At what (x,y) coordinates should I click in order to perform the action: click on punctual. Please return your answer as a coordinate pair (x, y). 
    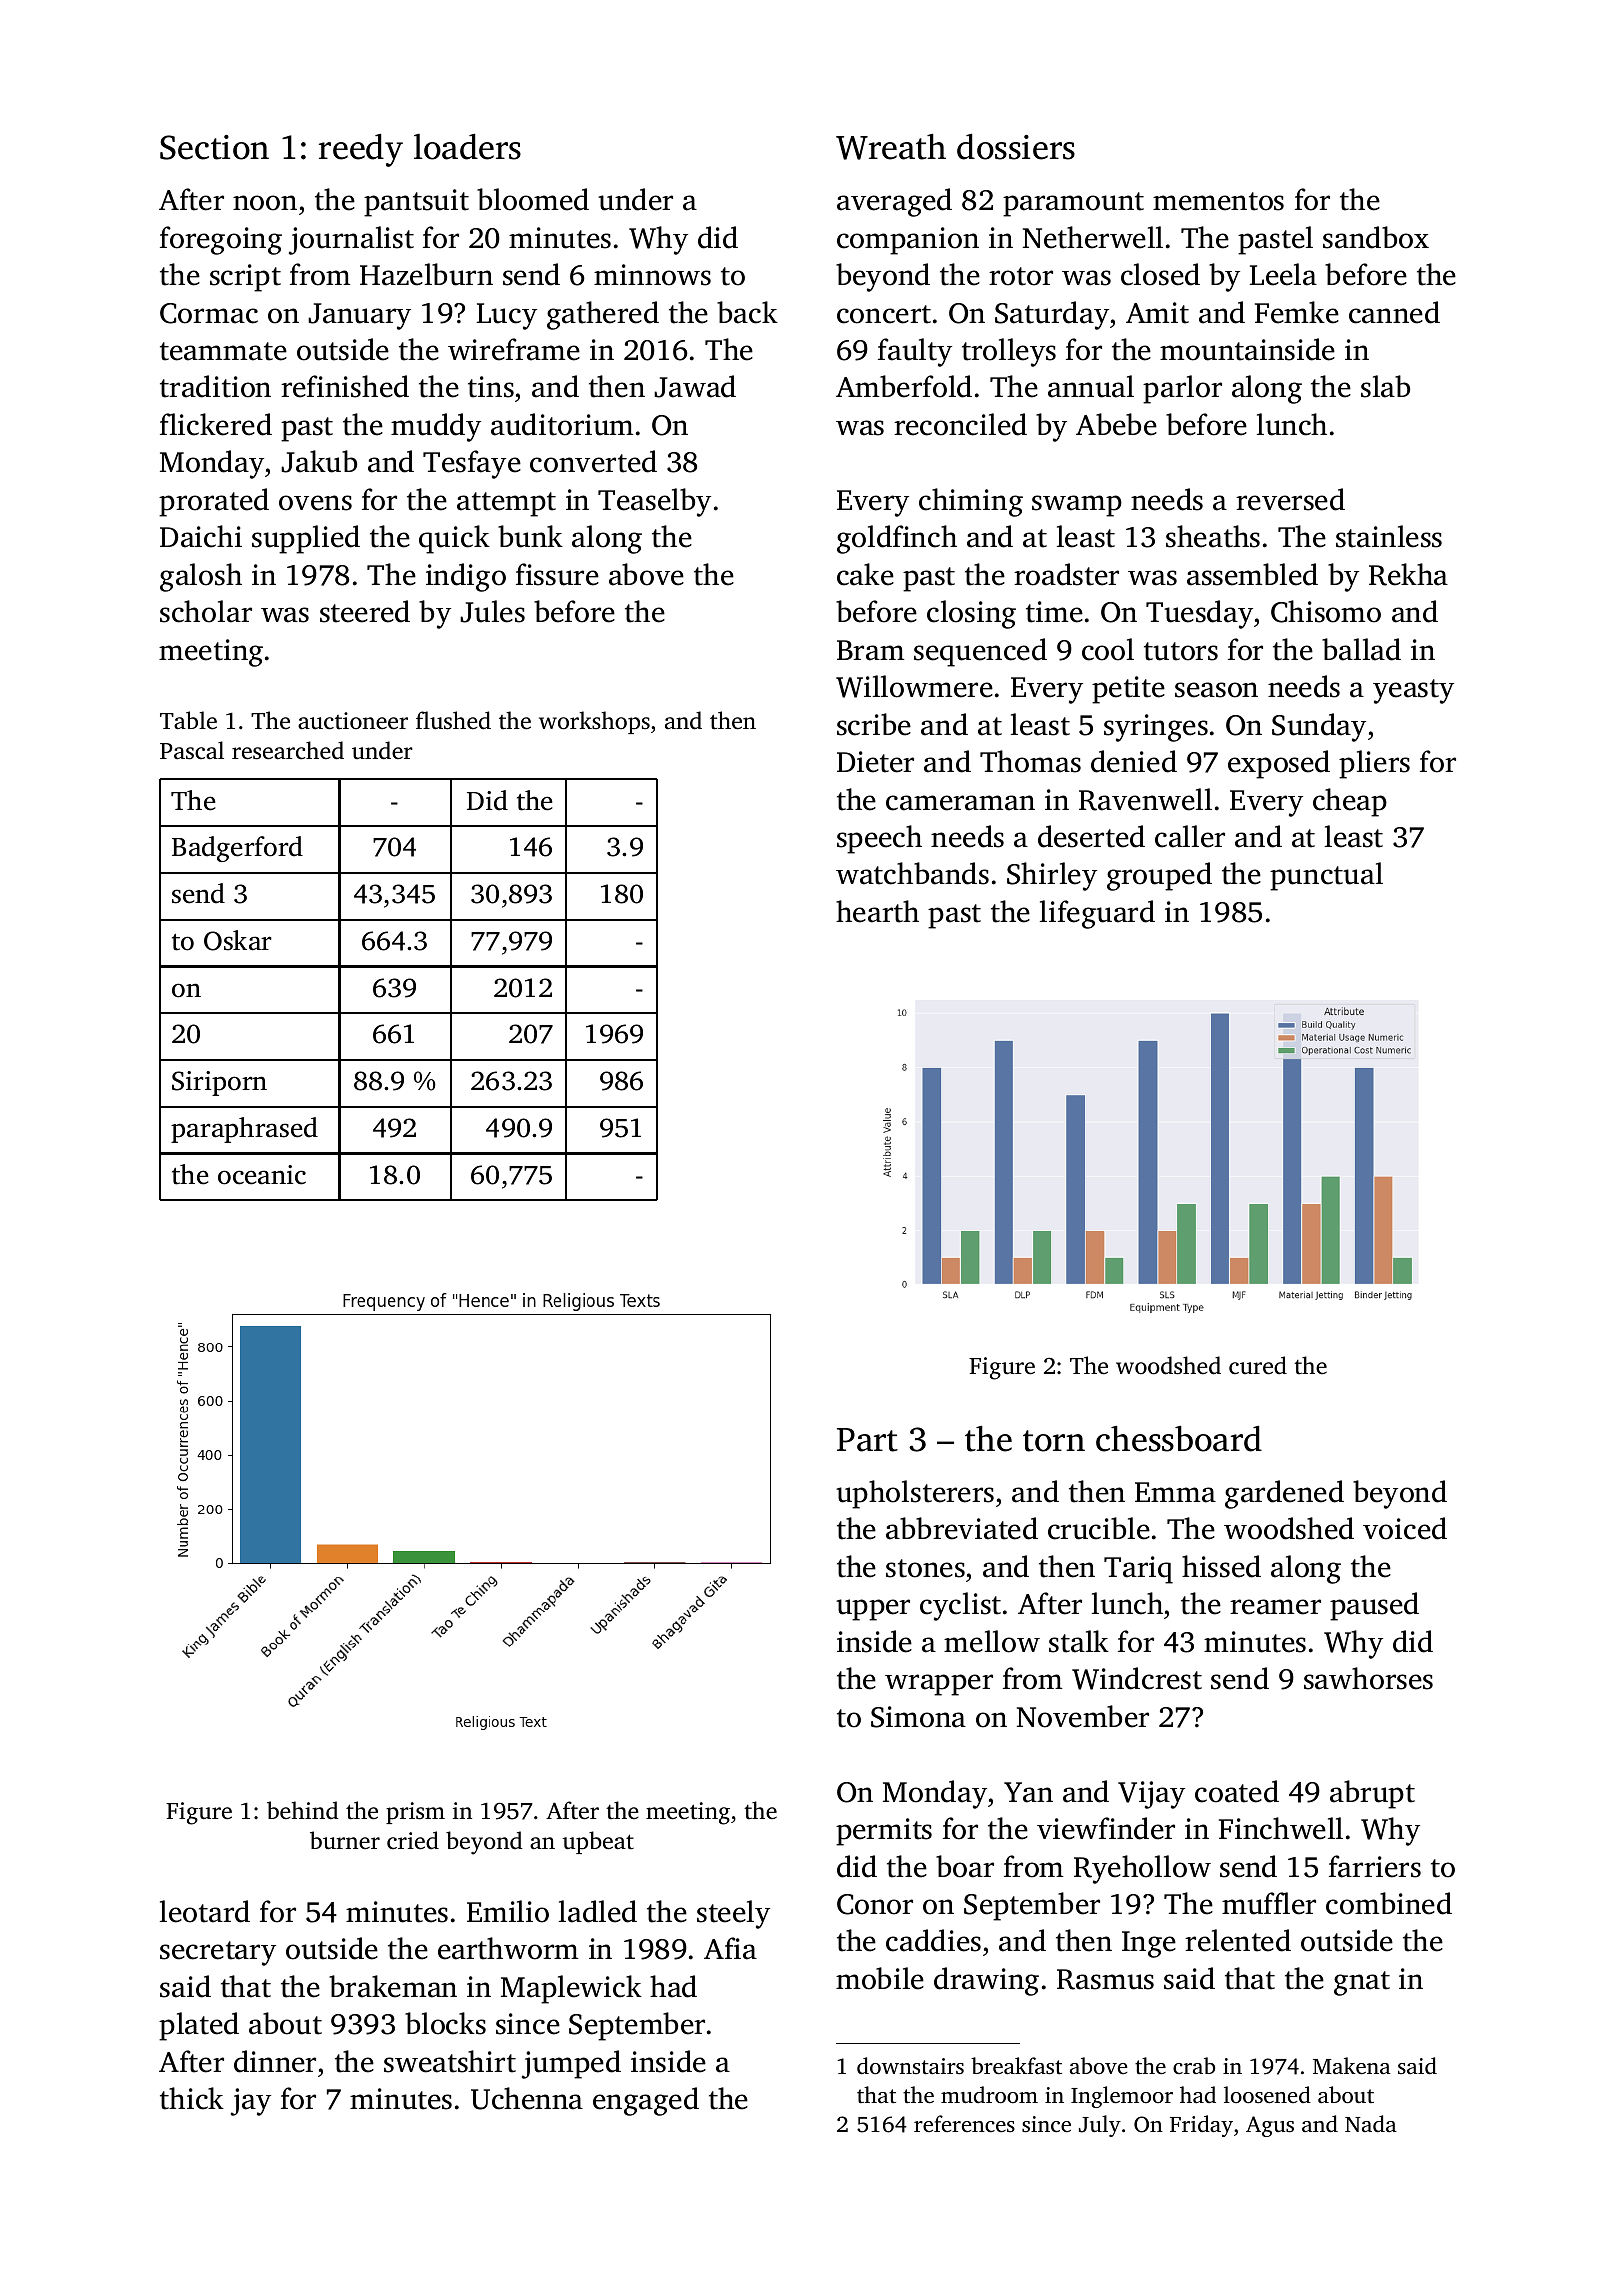
    Looking at the image, I should click on (1326, 876).
